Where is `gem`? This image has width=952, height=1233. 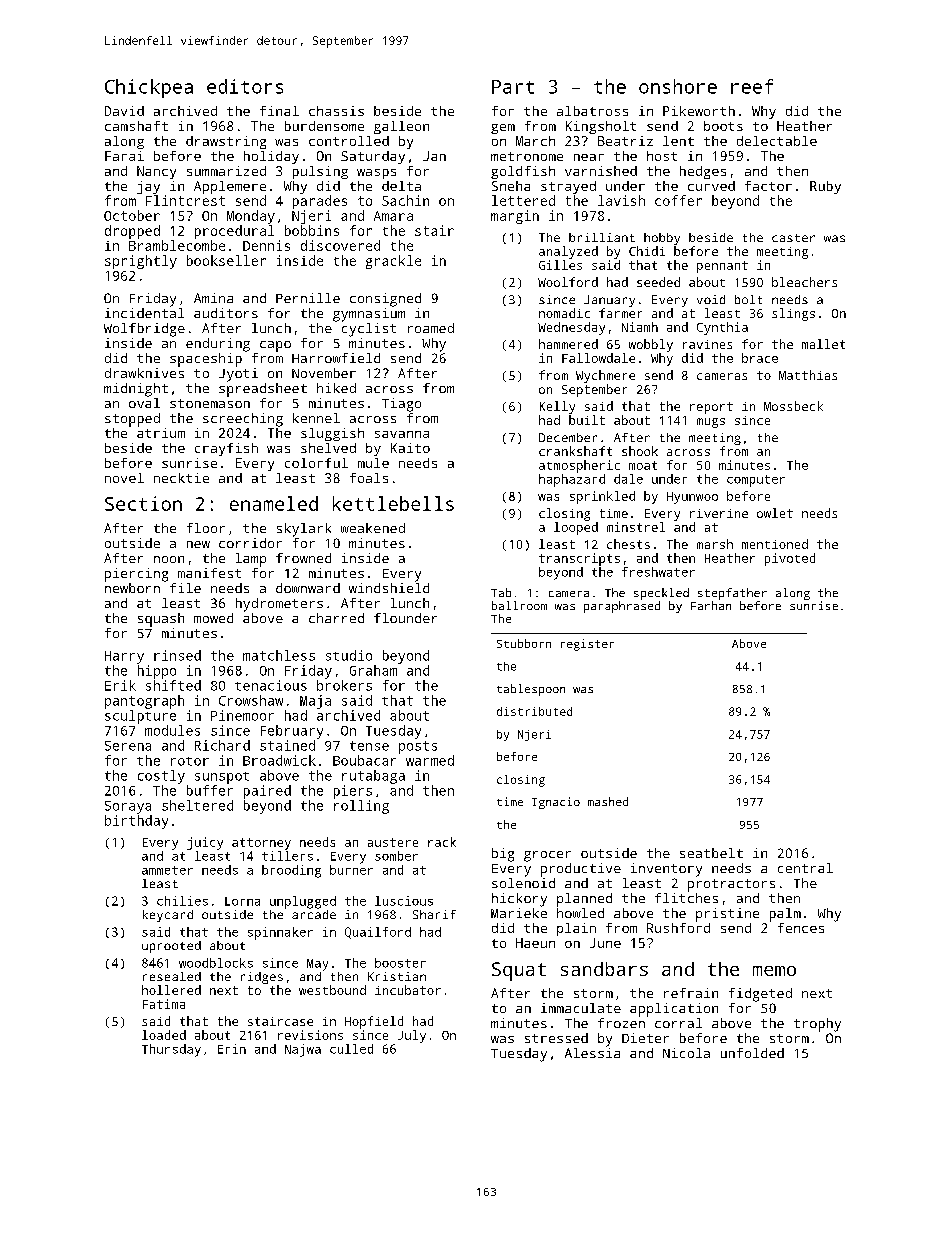 gem is located at coordinates (503, 129).
